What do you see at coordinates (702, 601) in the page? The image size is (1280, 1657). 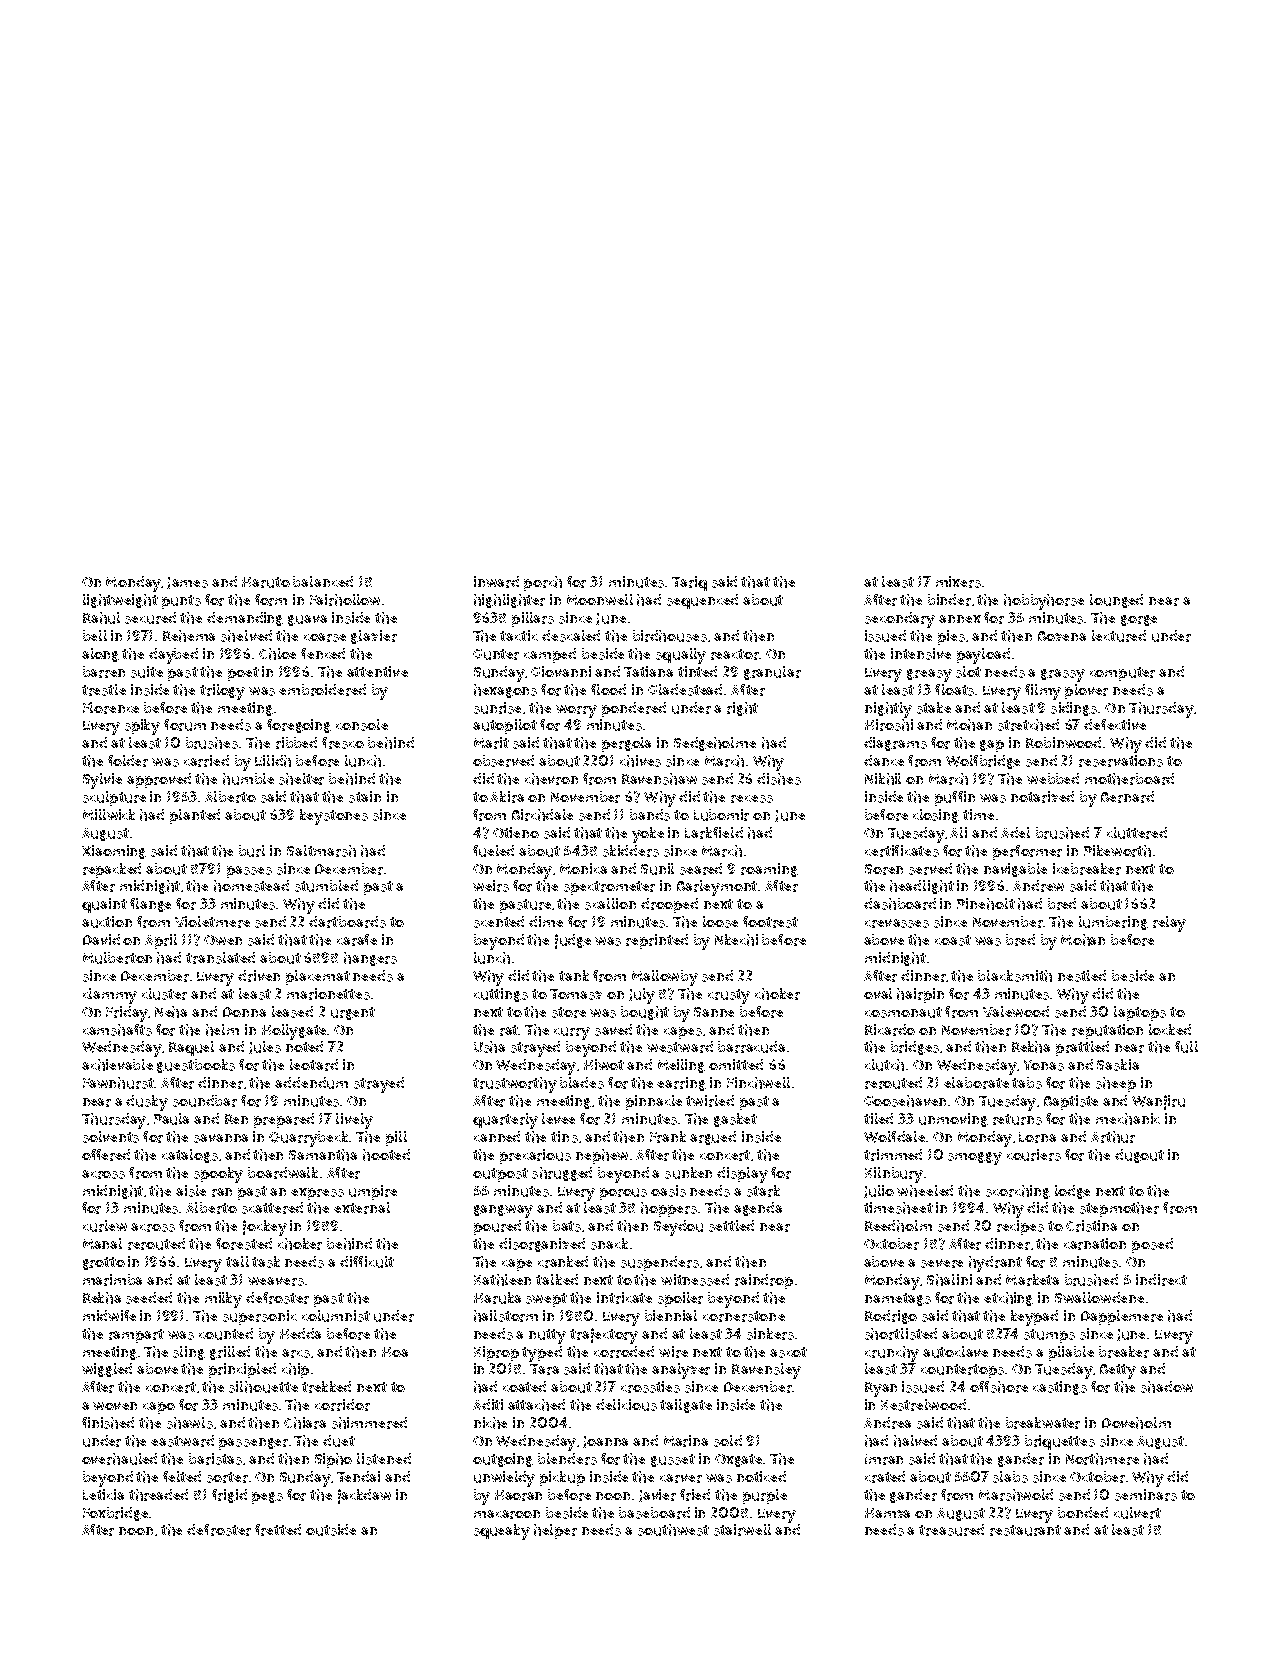 I see `sequenced` at bounding box center [702, 601].
